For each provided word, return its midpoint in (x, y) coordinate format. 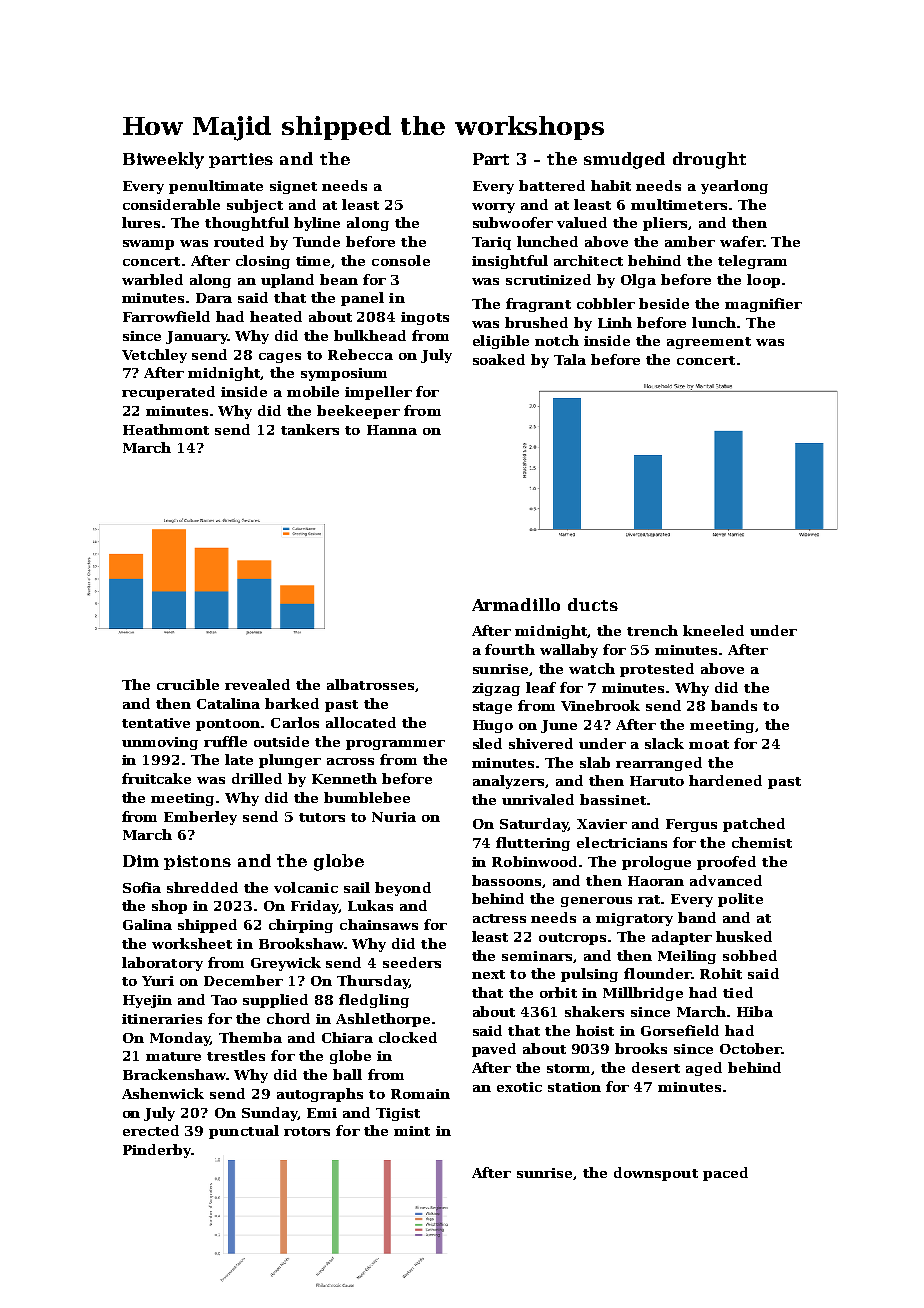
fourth (510, 649)
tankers (310, 429)
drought (709, 160)
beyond (403, 889)
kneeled (713, 630)
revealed (257, 684)
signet (293, 187)
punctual (244, 1132)
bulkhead (370, 335)
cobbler (606, 303)
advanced (726, 880)
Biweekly (163, 160)
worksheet (192, 943)
